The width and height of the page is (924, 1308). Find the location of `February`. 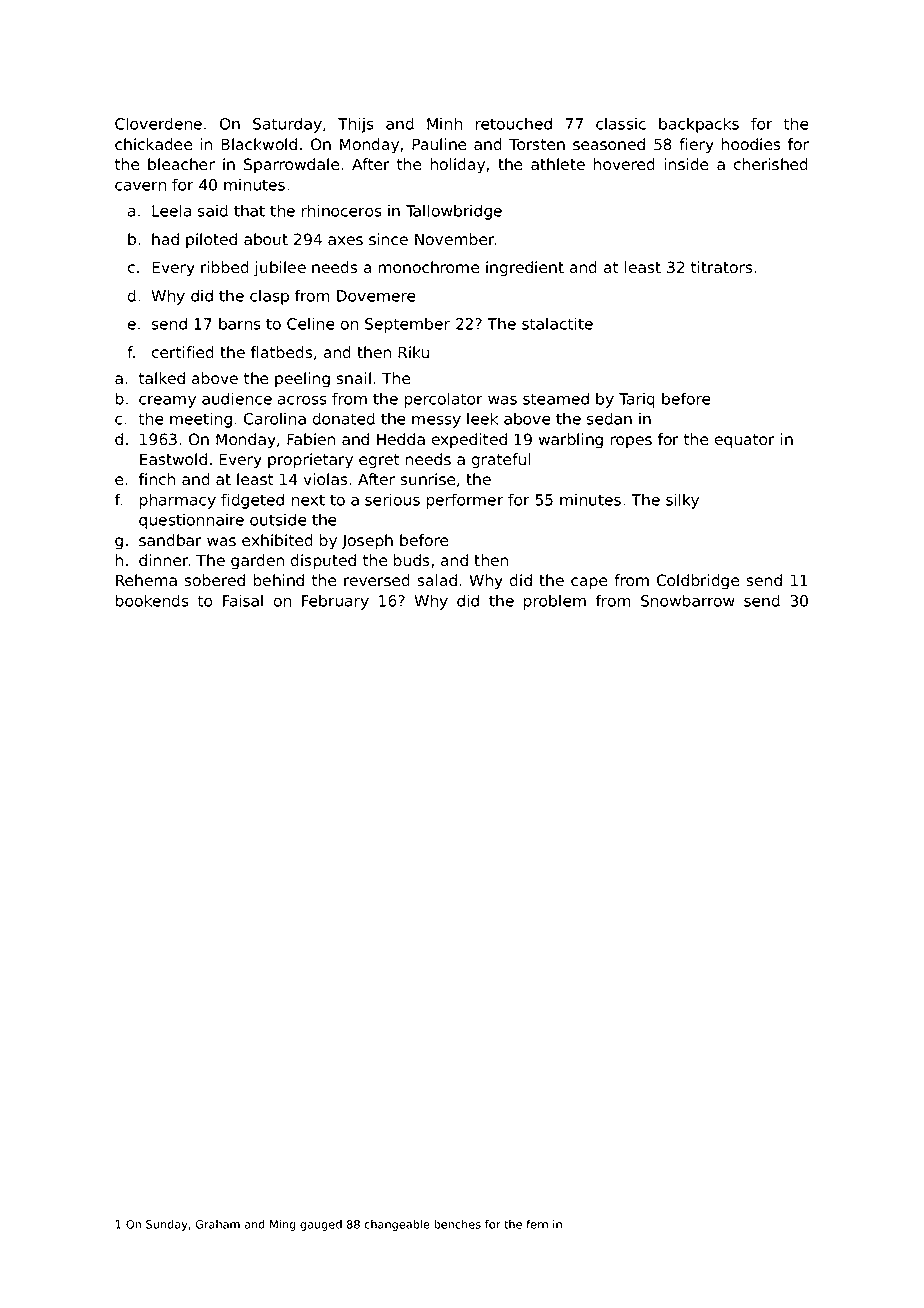

February is located at coordinates (335, 602).
